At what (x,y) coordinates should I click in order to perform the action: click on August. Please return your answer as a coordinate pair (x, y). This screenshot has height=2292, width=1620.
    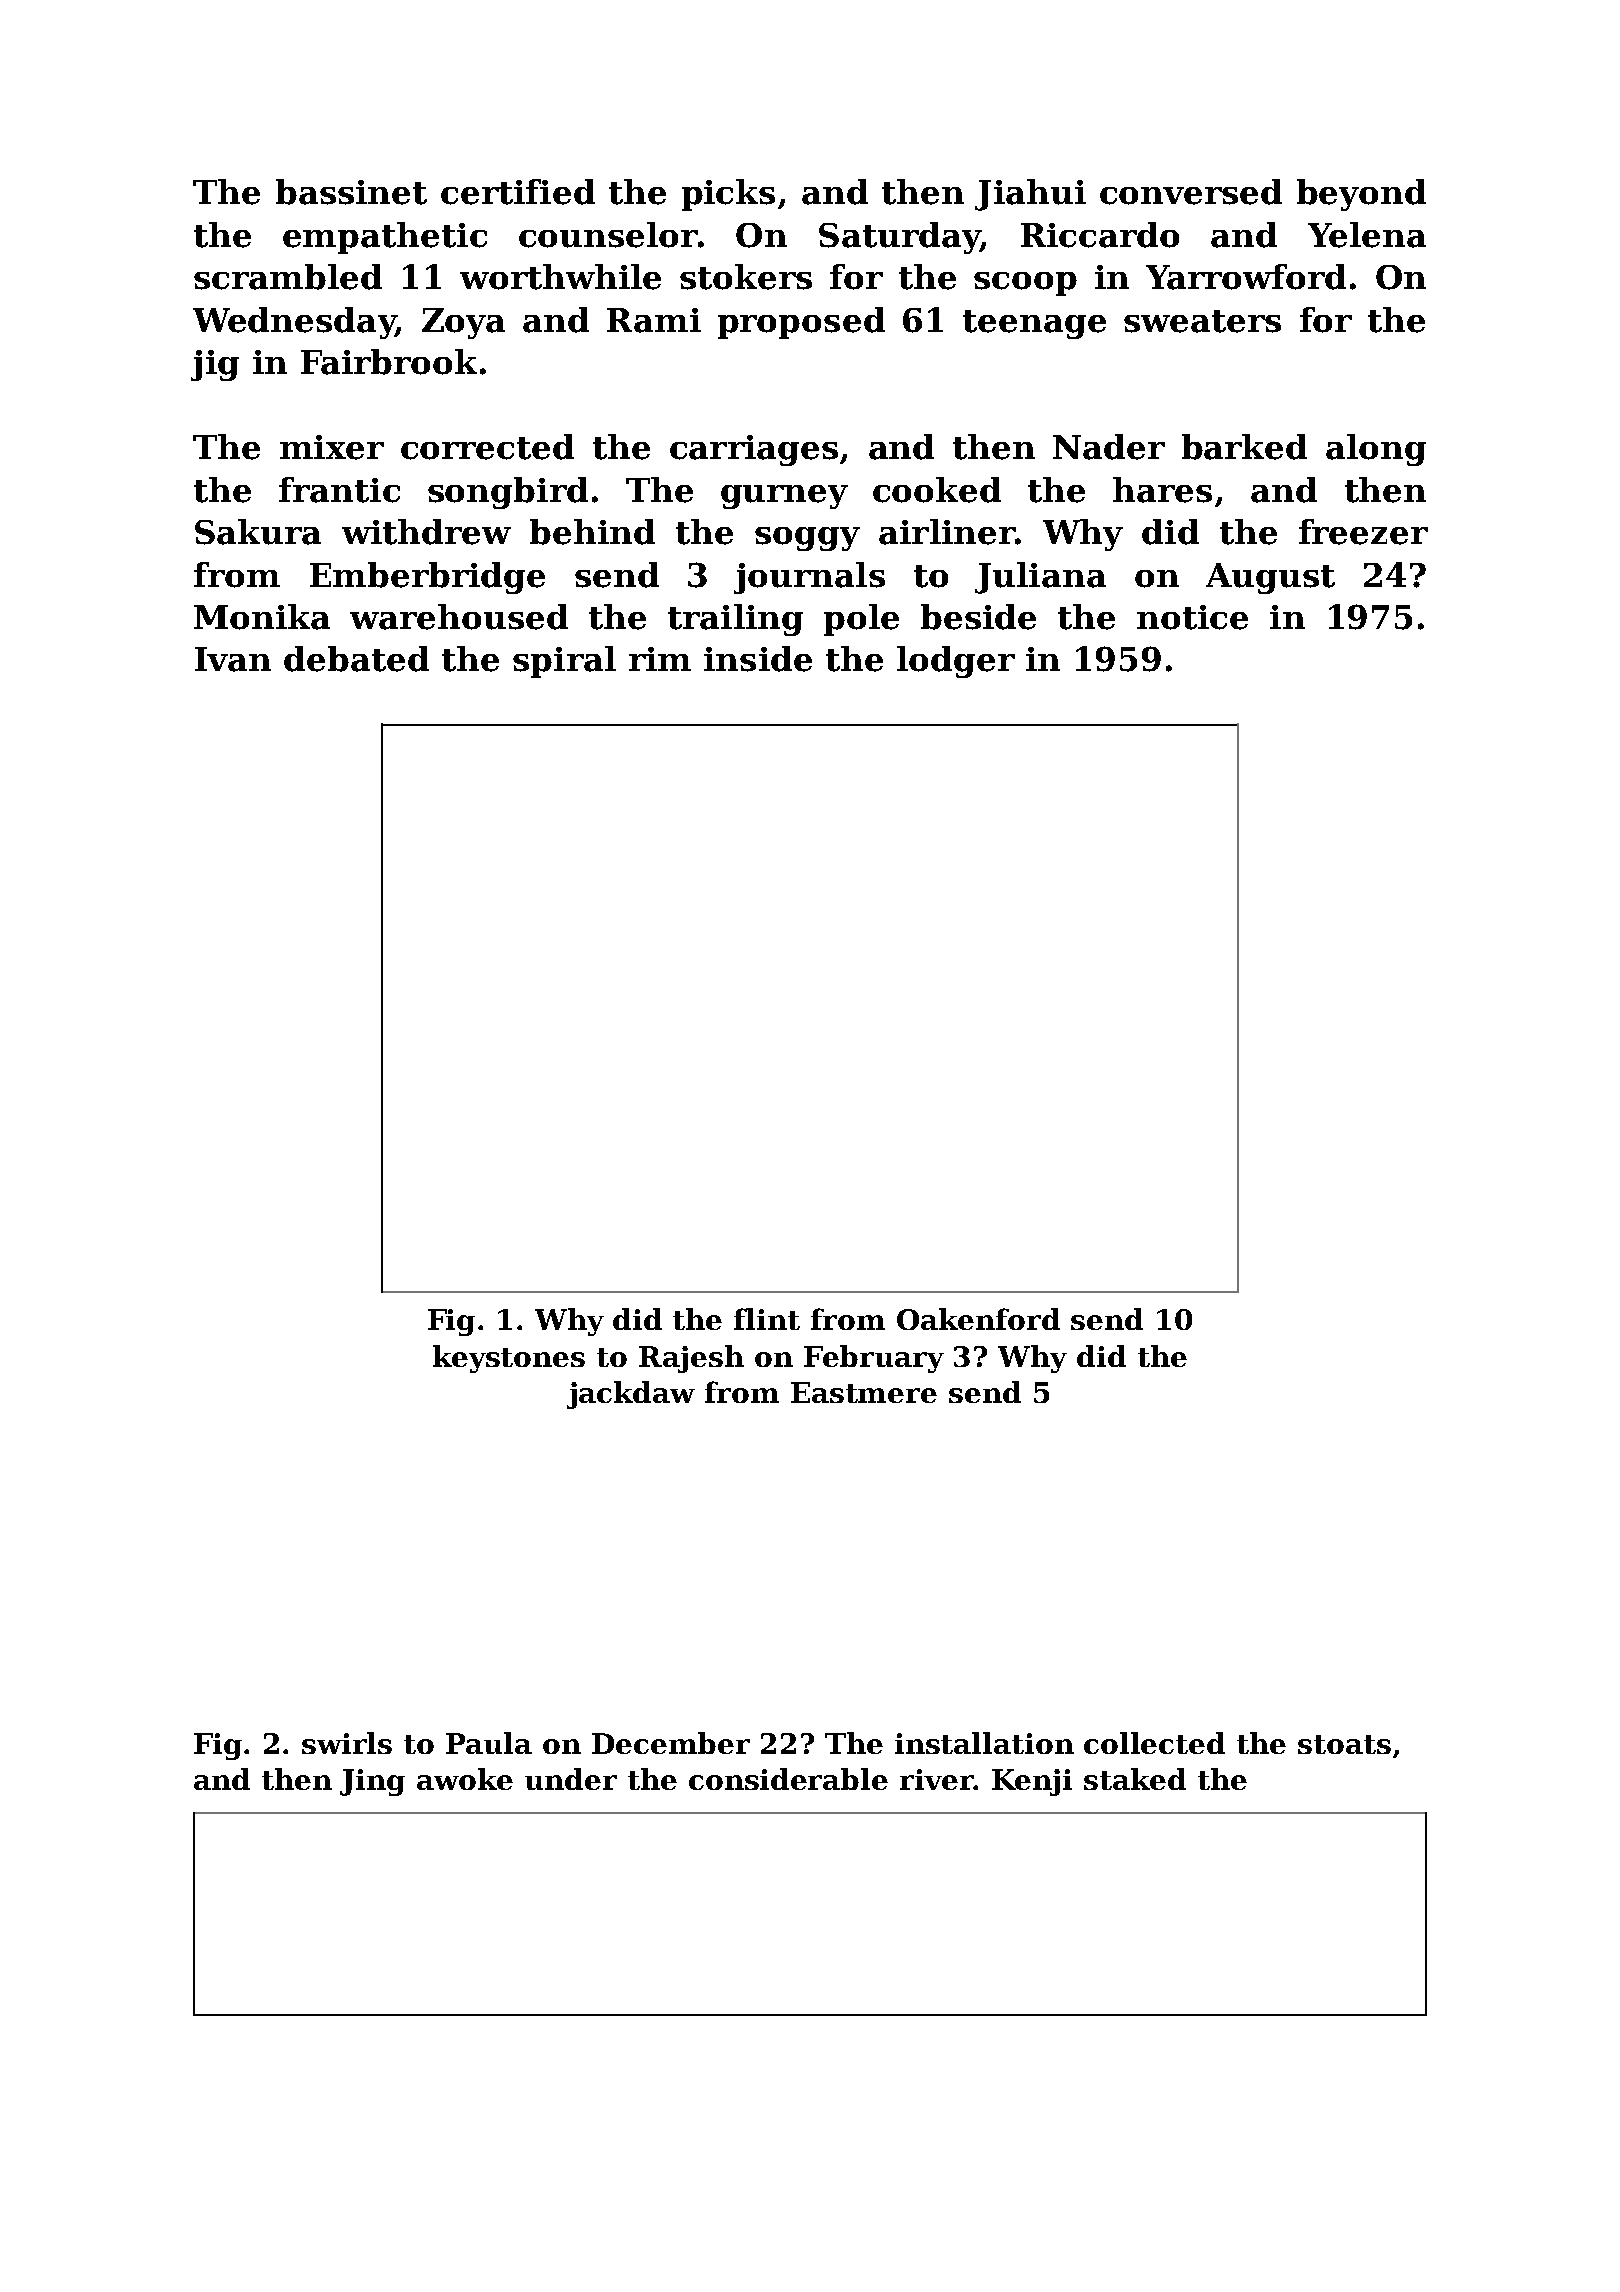
    Looking at the image, I should click on (1270, 578).
